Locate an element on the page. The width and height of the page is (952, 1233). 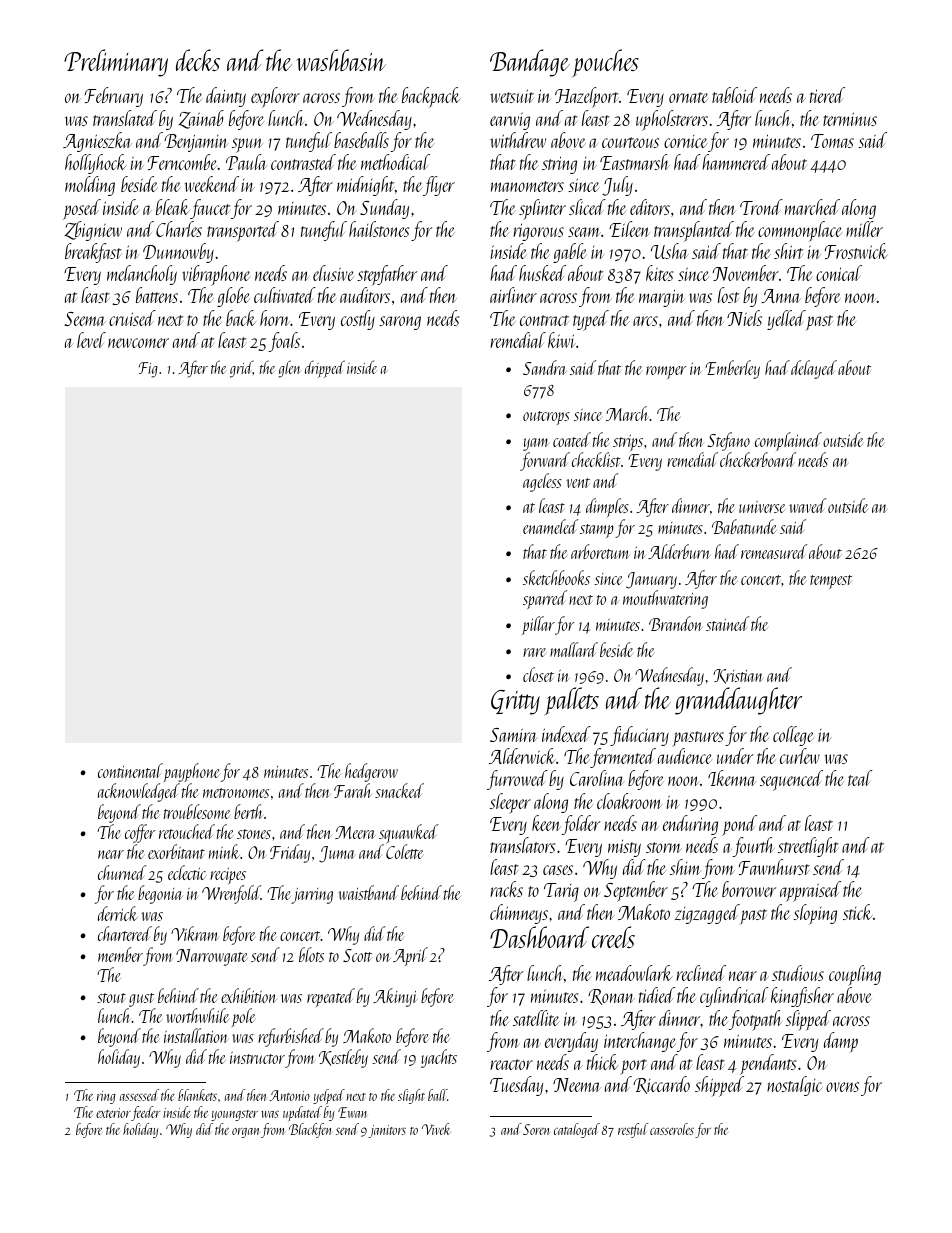
cases is located at coordinates (558, 870).
